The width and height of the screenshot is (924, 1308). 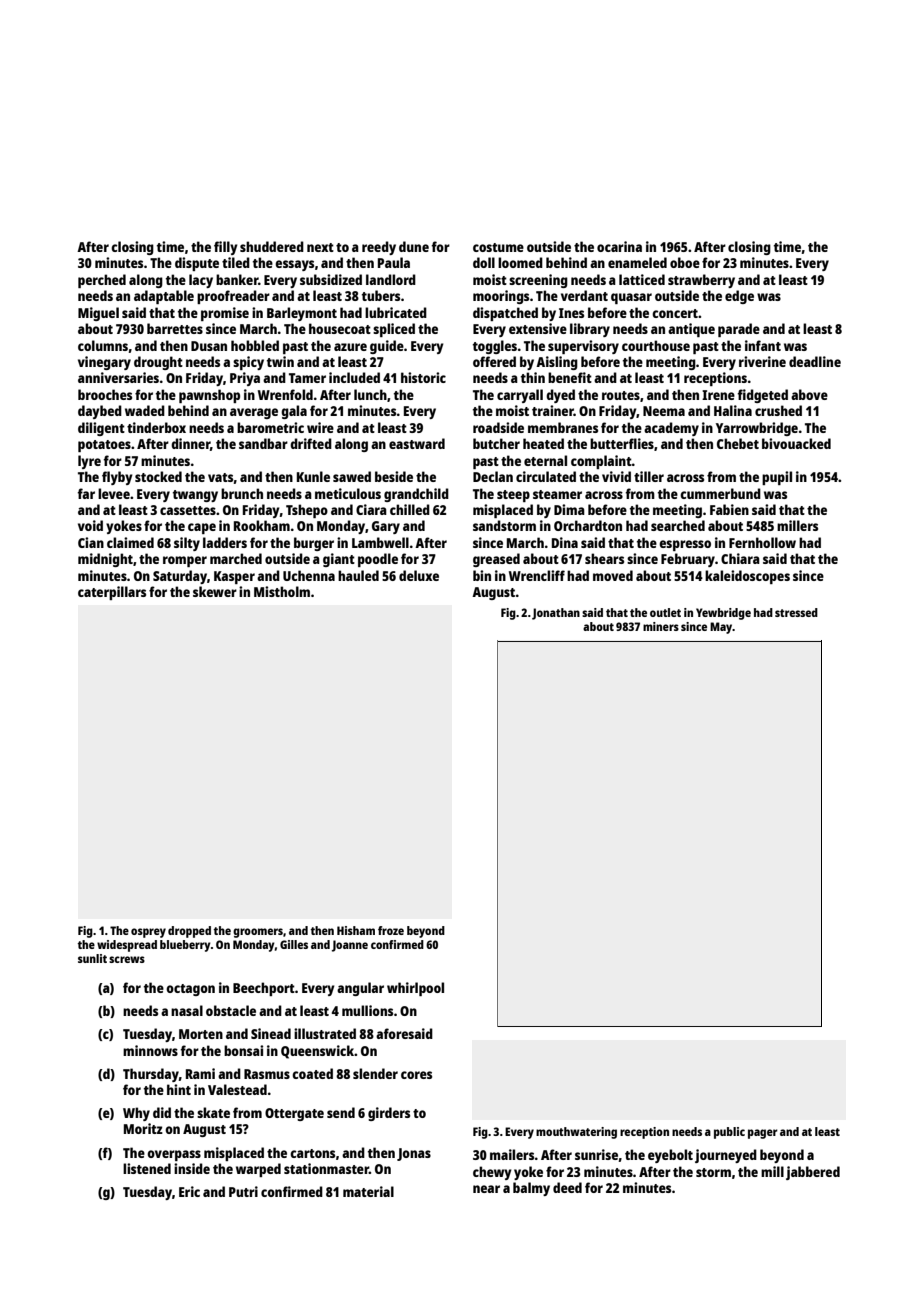 What do you see at coordinates (661, 626) in the screenshot?
I see `miners` at bounding box center [661, 626].
